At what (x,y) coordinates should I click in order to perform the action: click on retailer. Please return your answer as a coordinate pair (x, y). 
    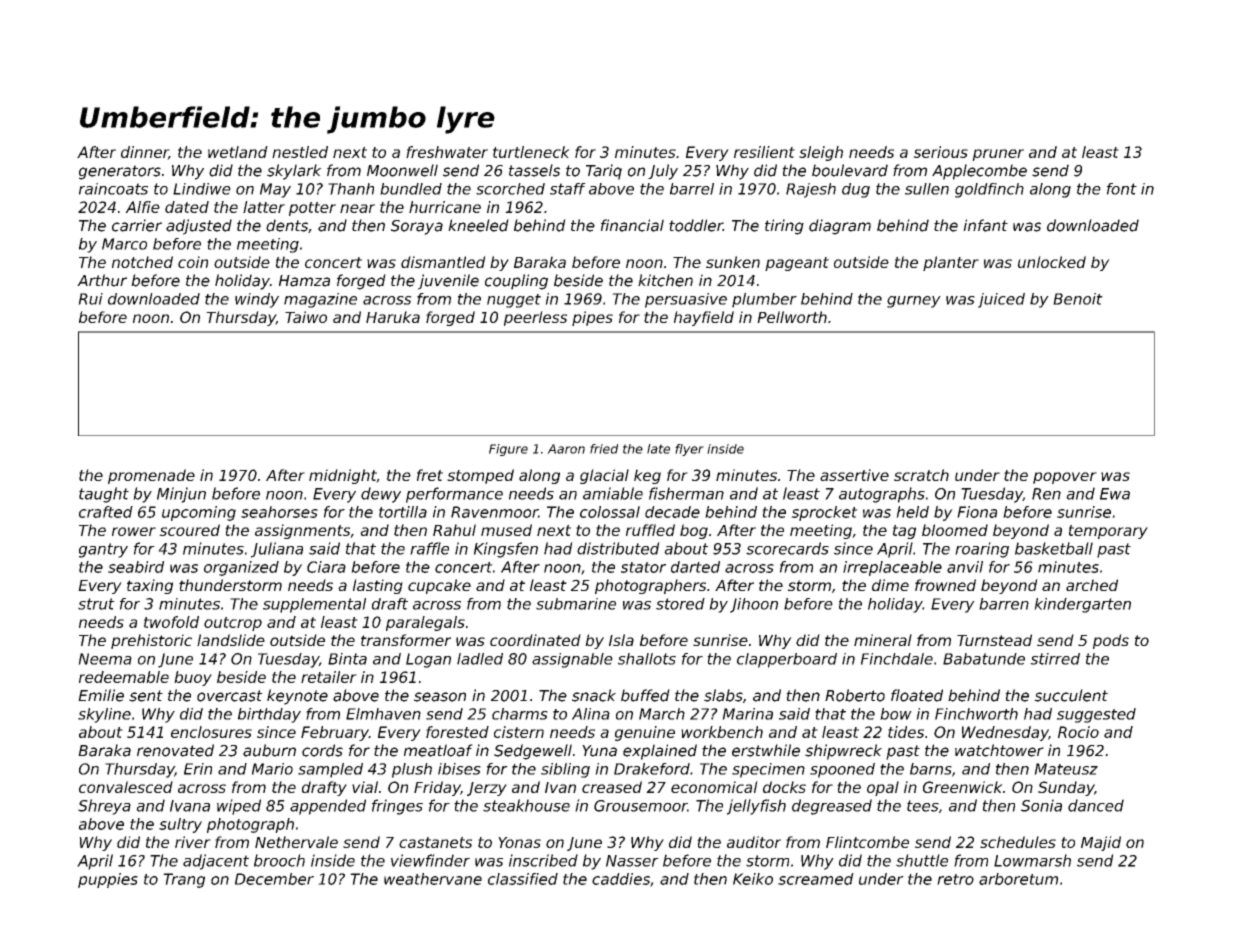
    Looking at the image, I should click on (329, 677).
